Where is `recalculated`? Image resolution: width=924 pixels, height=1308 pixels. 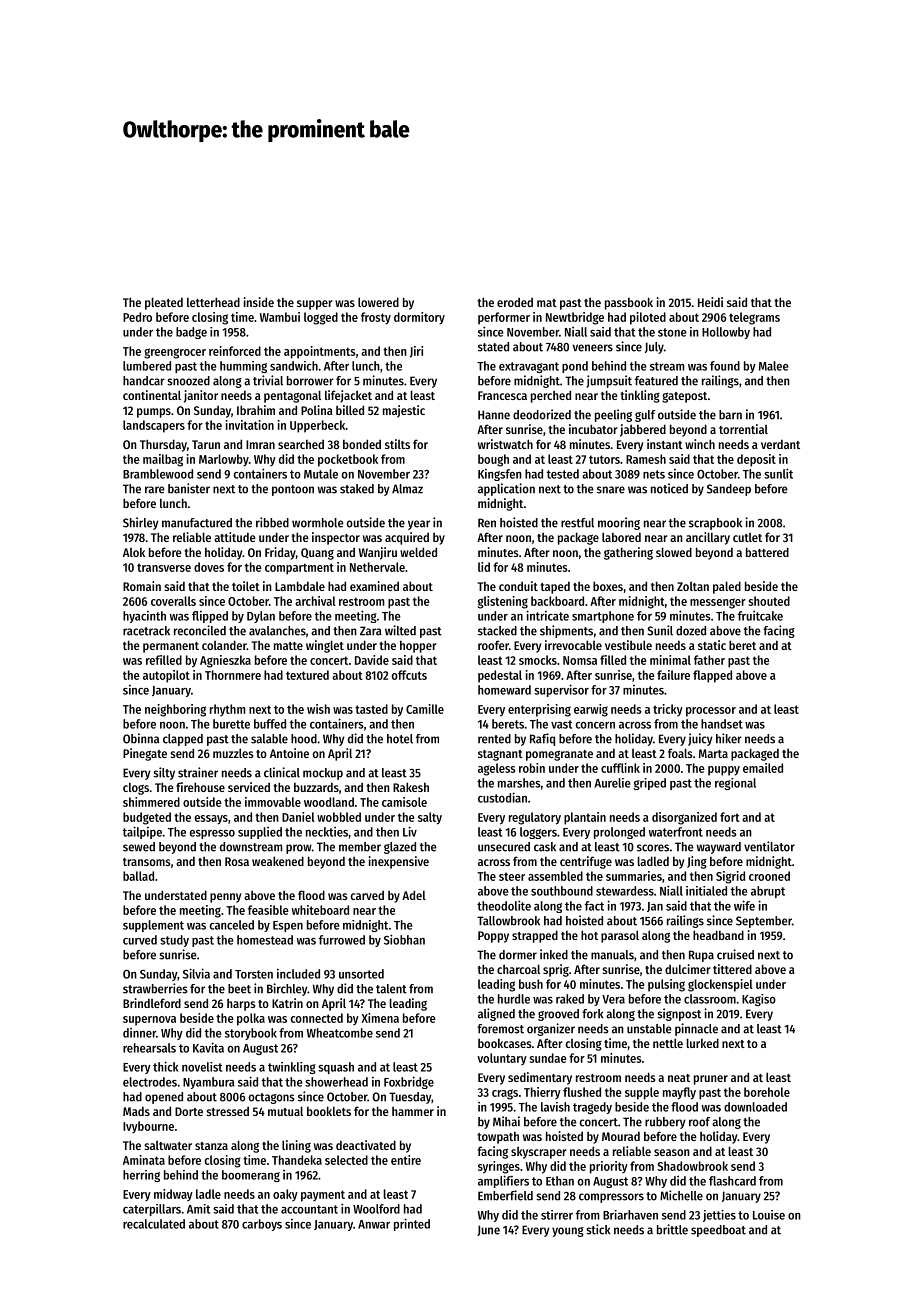
recalculated is located at coordinates (154, 1224).
